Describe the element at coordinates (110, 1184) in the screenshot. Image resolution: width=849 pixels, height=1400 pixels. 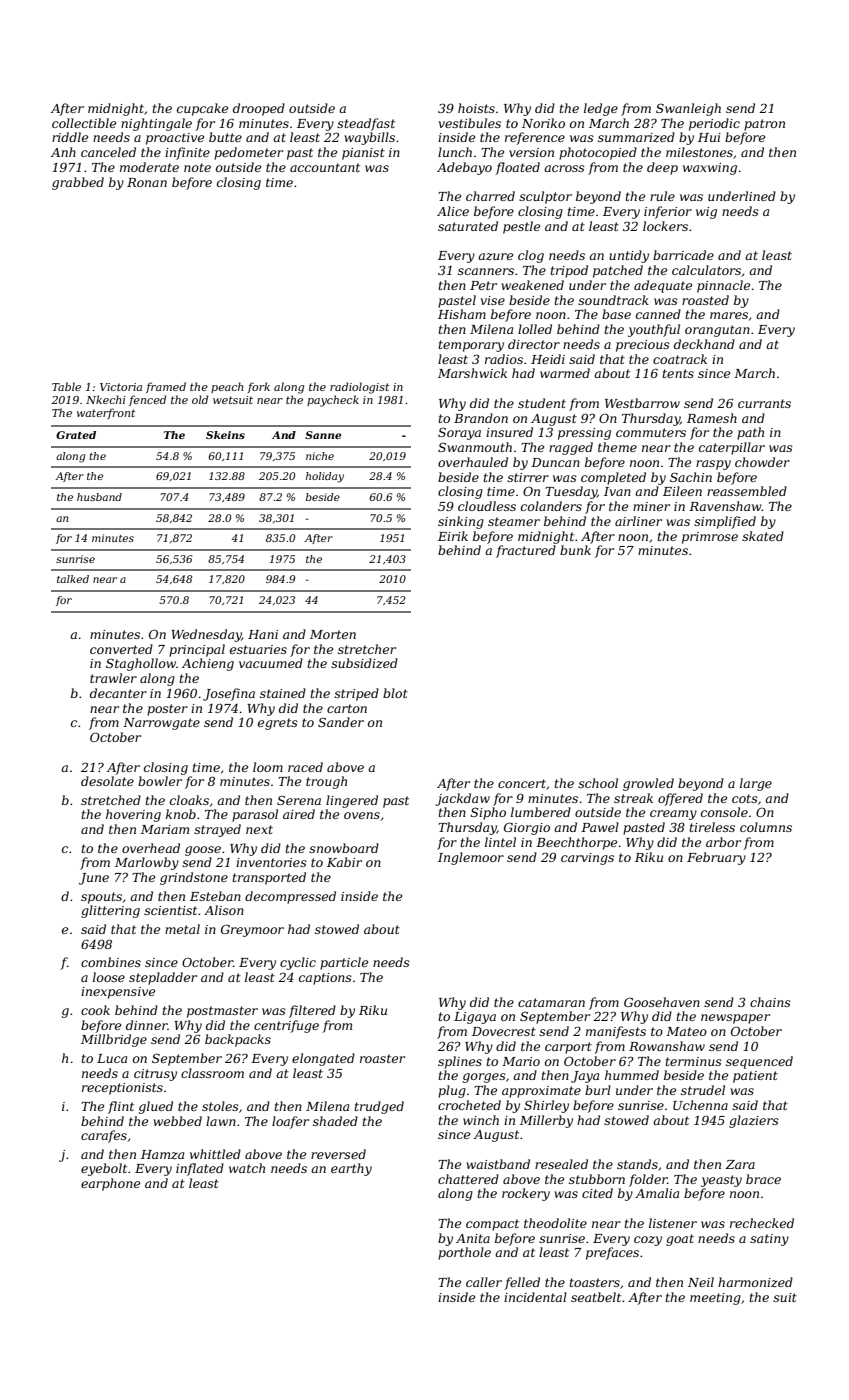
I see `earphone` at that location.
